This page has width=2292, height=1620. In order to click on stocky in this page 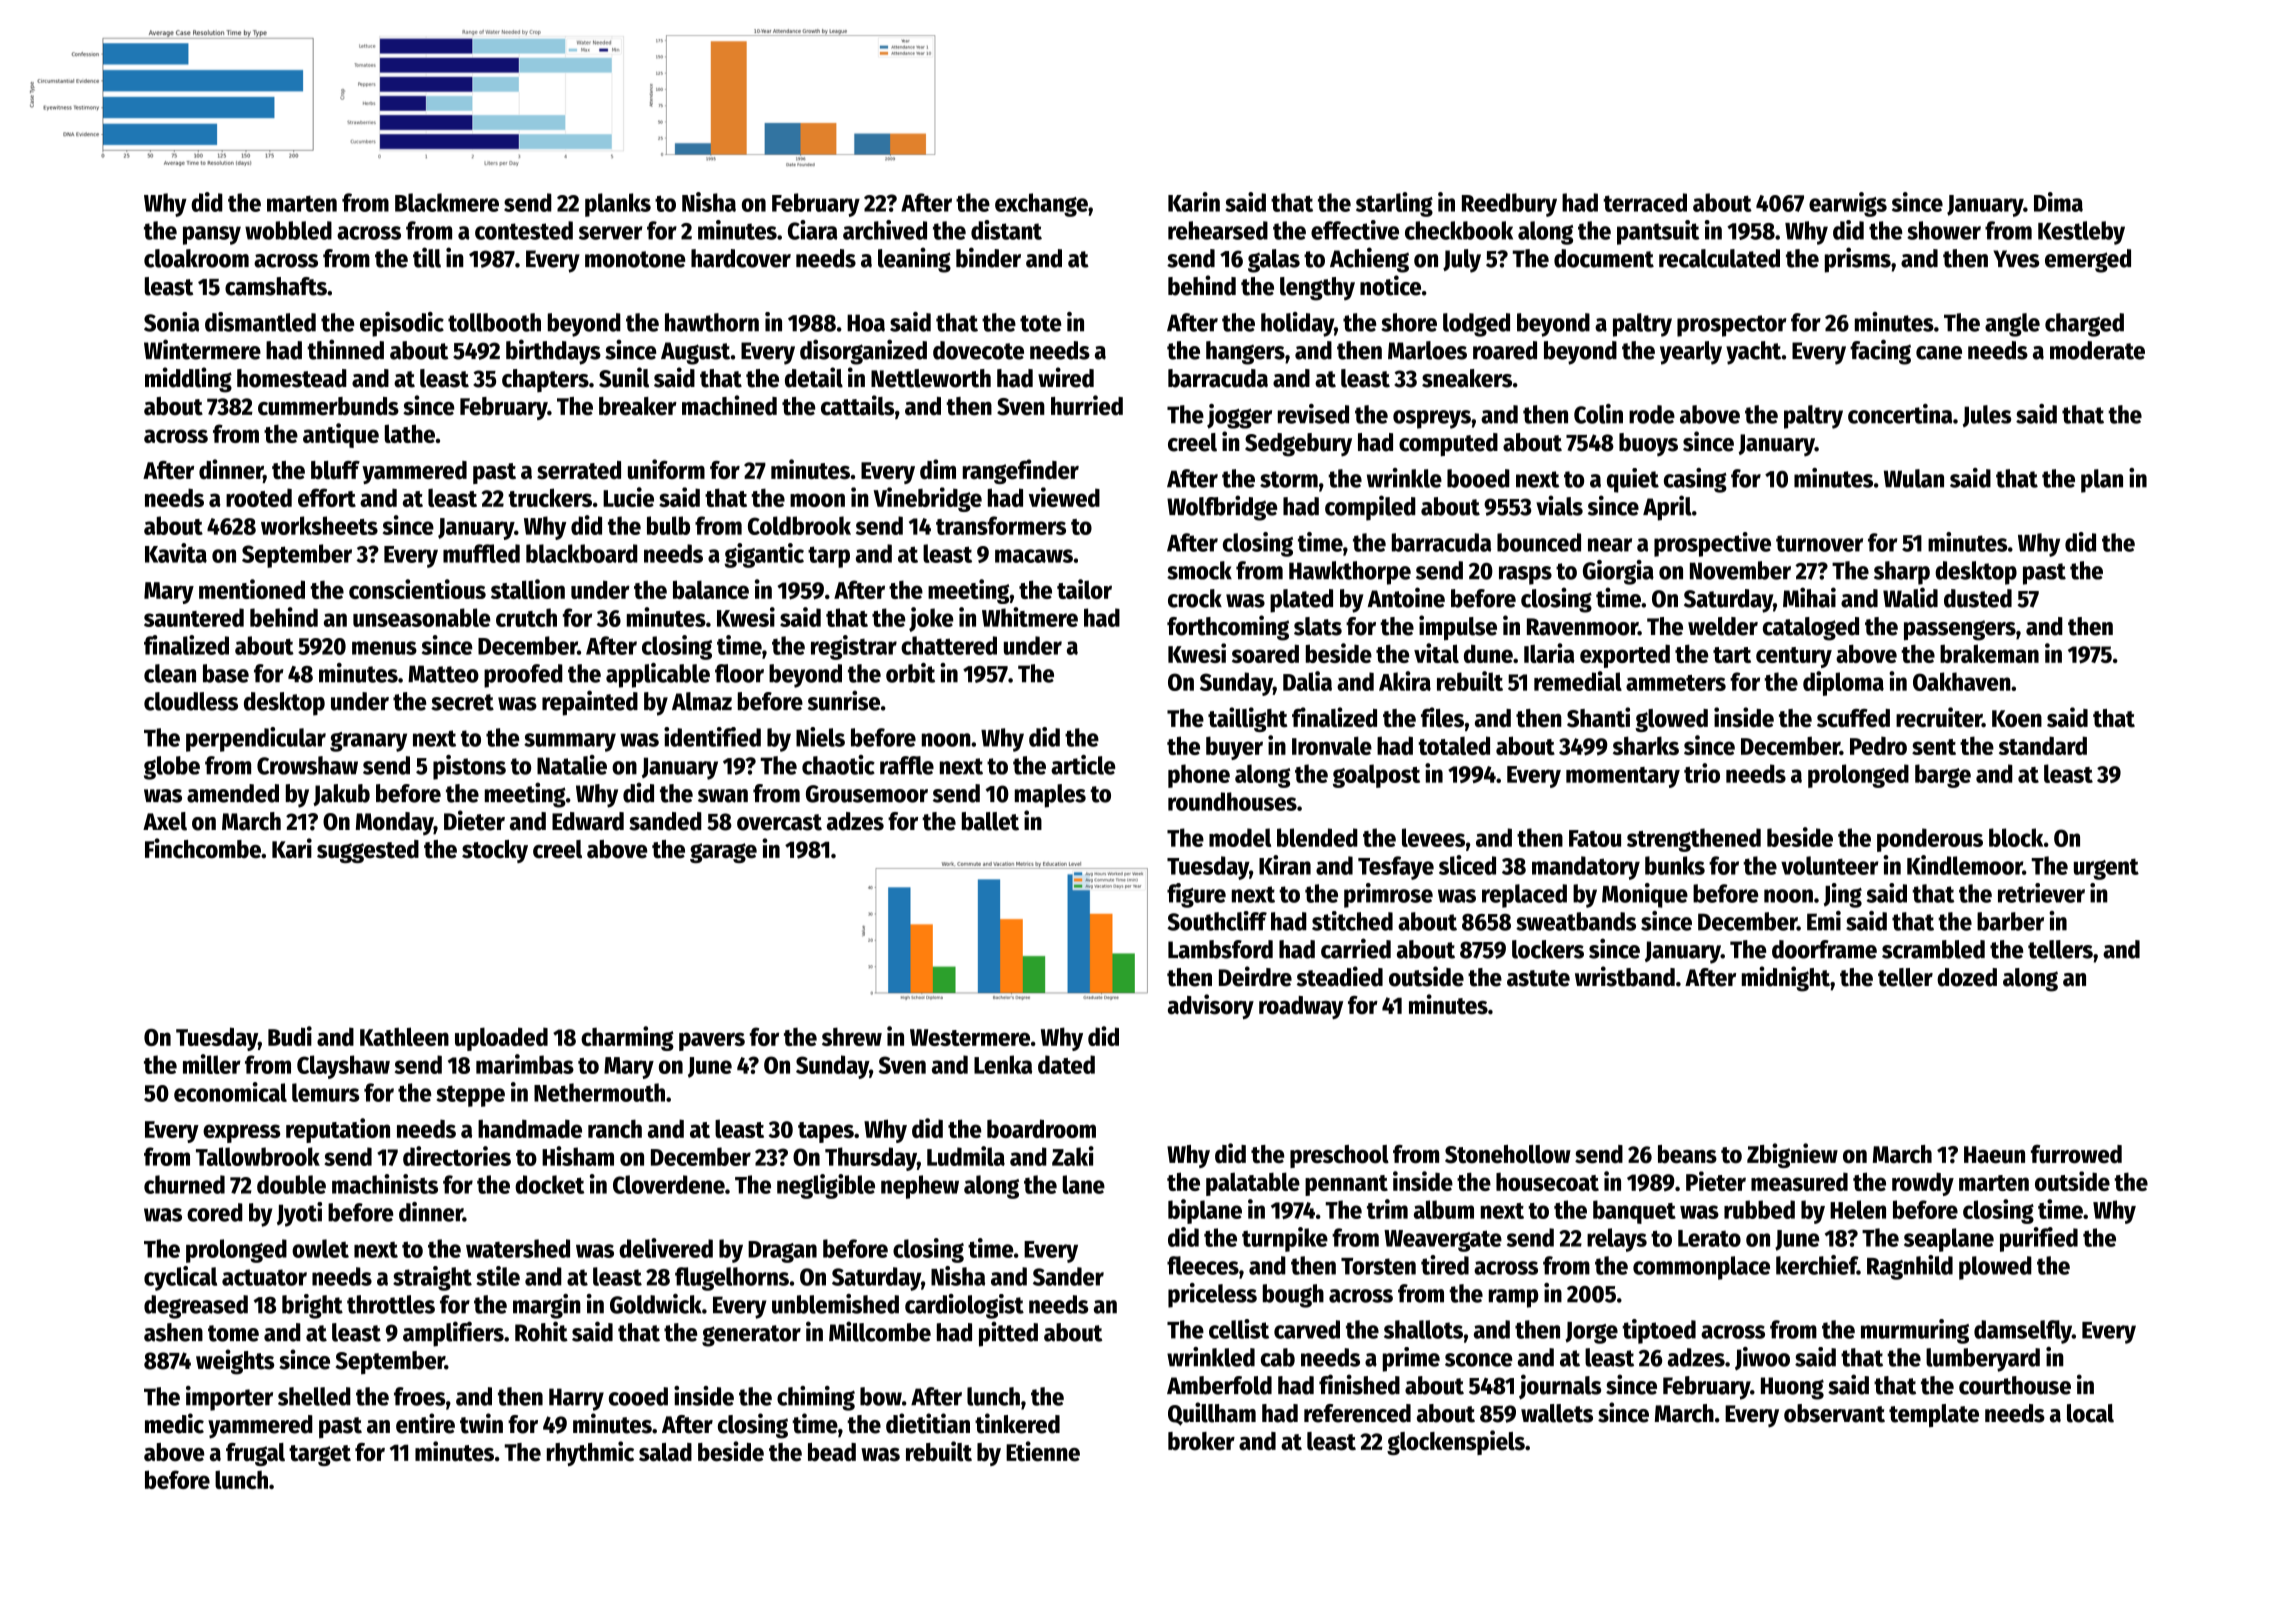, I will do `click(495, 851)`.
